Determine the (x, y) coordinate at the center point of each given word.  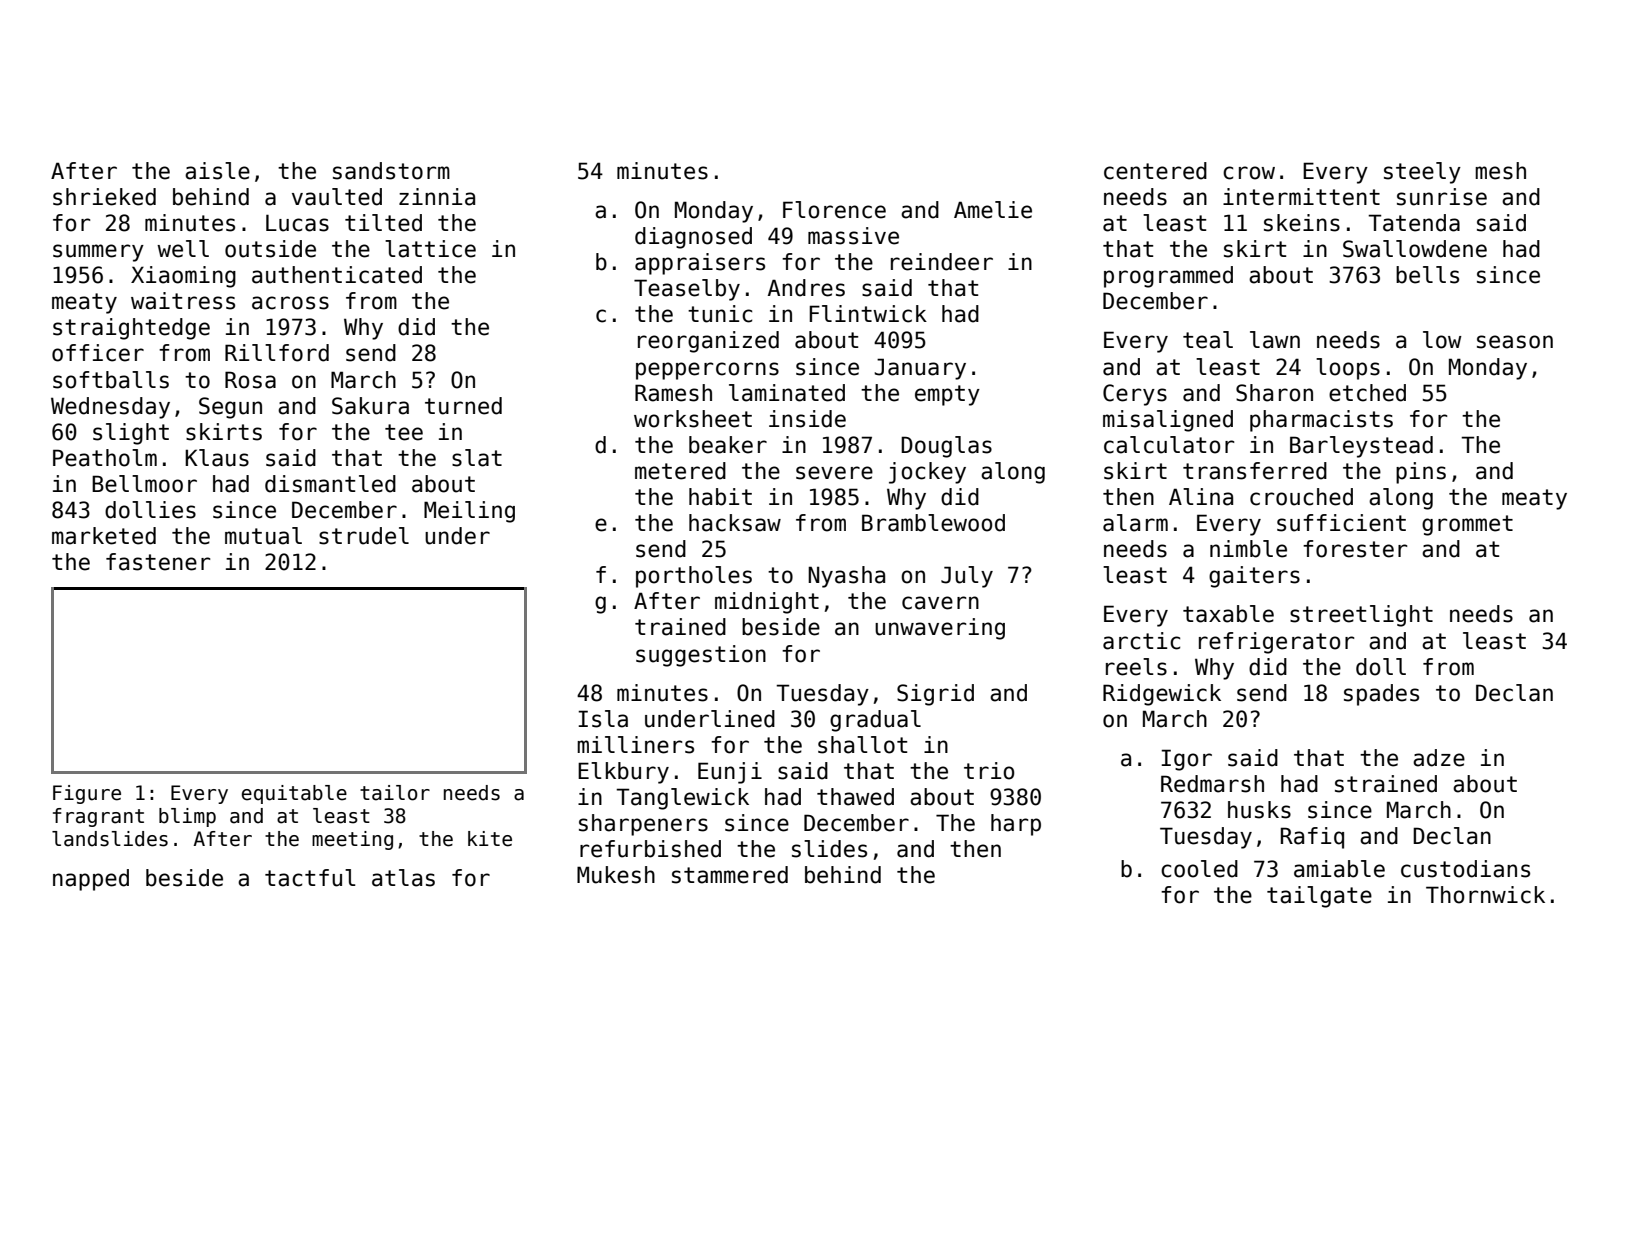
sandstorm (391, 171)
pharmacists (1321, 421)
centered (1155, 171)
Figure (87, 794)
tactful (310, 878)
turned (463, 406)
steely (1422, 173)
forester (1355, 549)
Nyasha (846, 577)
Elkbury (623, 773)
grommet (1467, 525)
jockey (927, 473)
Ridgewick (1162, 695)
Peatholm (105, 458)
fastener (158, 562)
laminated (787, 393)
